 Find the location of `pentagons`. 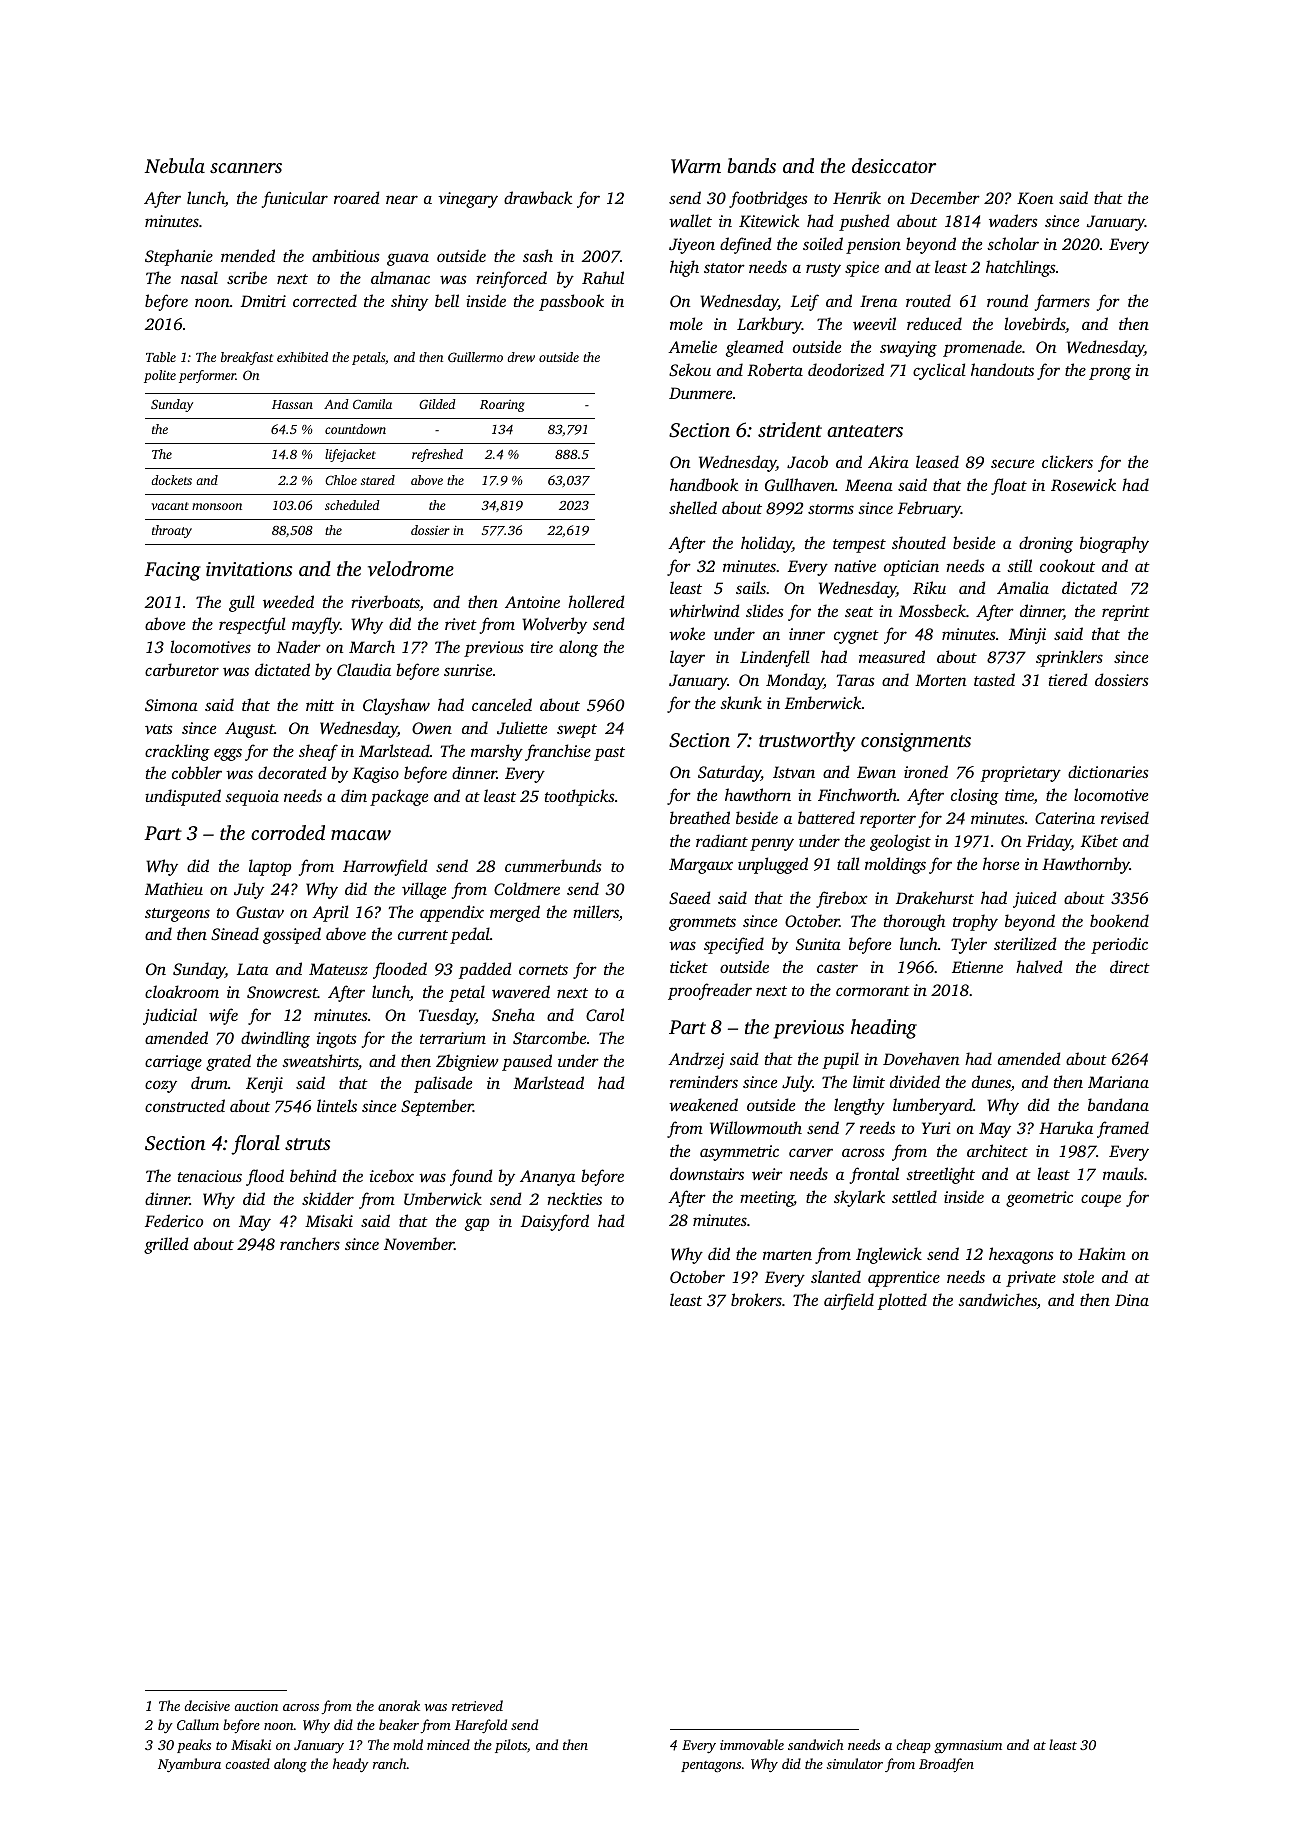

pentagons is located at coordinates (711, 1766).
